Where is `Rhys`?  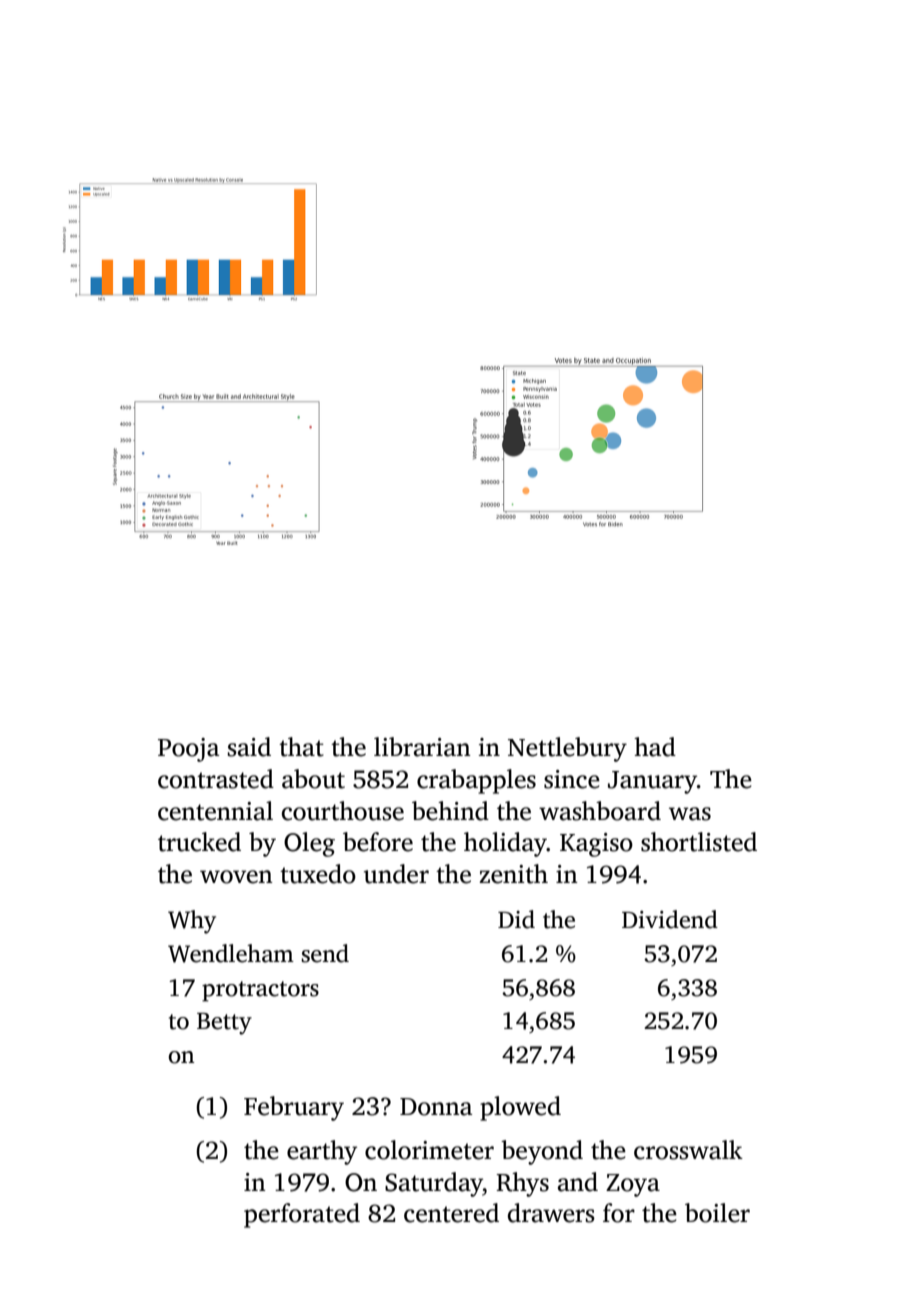
Rhys is located at coordinates (522, 1184).
